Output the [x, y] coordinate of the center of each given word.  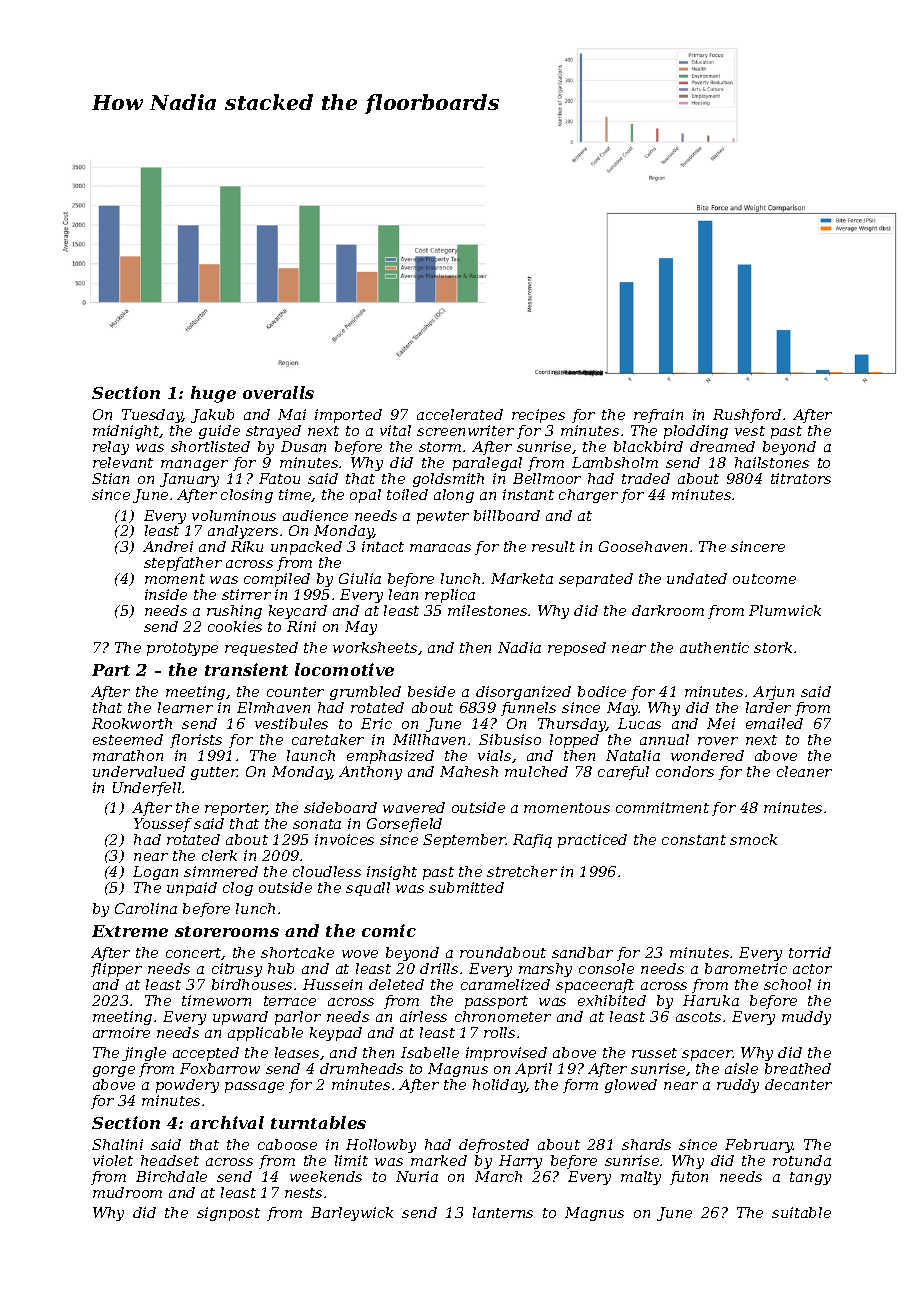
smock [753, 839]
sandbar [582, 952]
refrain [658, 416]
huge [213, 394]
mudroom [127, 1192]
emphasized [390, 757]
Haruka [711, 1000]
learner [185, 707]
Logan [155, 873]
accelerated [460, 414]
